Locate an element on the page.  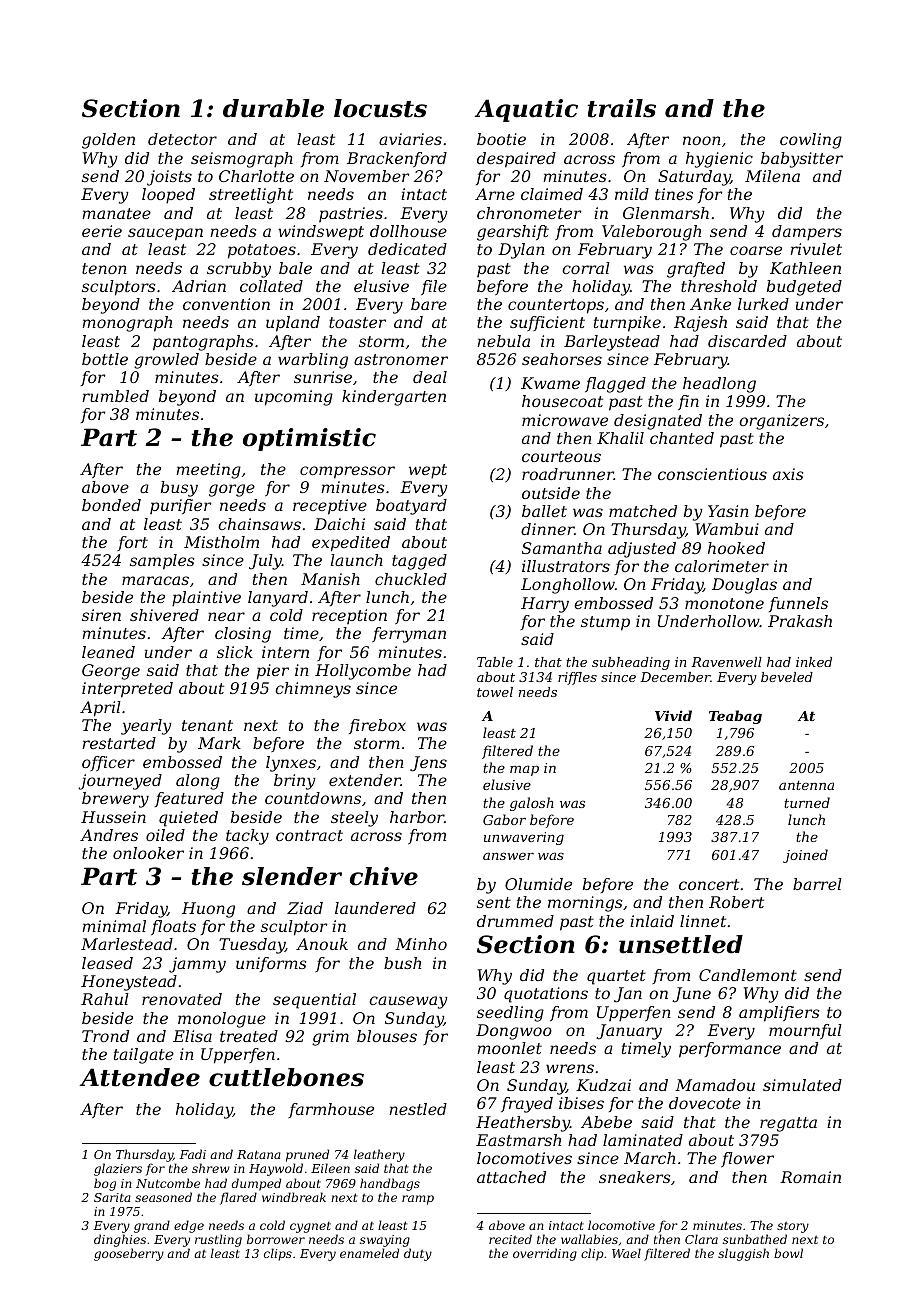
ramp is located at coordinates (418, 1200).
